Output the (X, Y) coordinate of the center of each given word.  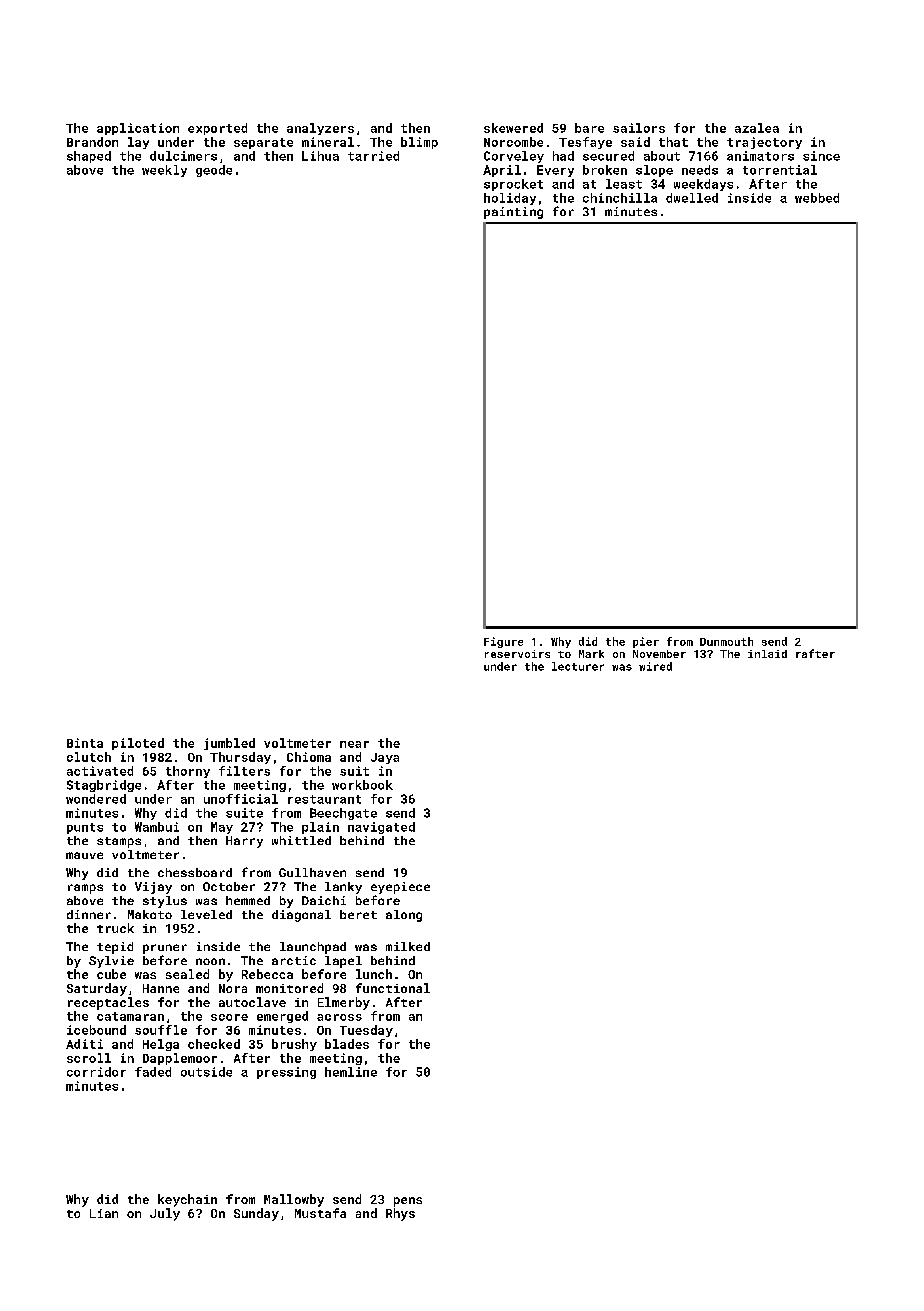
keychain (187, 1200)
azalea (757, 128)
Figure (503, 642)
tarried (373, 156)
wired (655, 666)
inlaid (767, 654)
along (404, 916)
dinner (89, 914)
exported (217, 129)
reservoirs (517, 654)
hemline (351, 1072)
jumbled (229, 744)
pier (646, 642)
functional (393, 988)
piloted (138, 744)
